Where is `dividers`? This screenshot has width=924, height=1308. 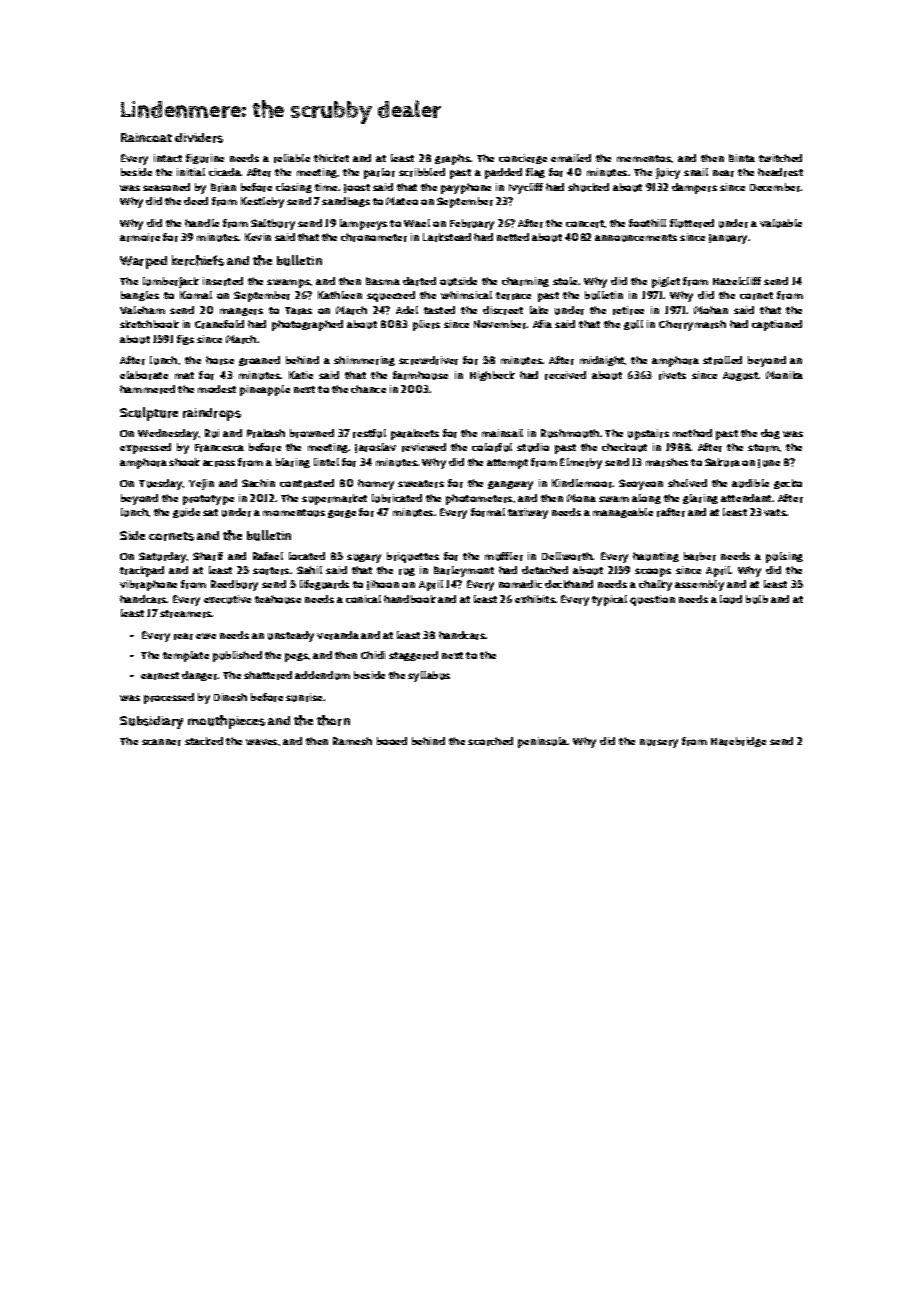 dividers is located at coordinates (199, 138).
